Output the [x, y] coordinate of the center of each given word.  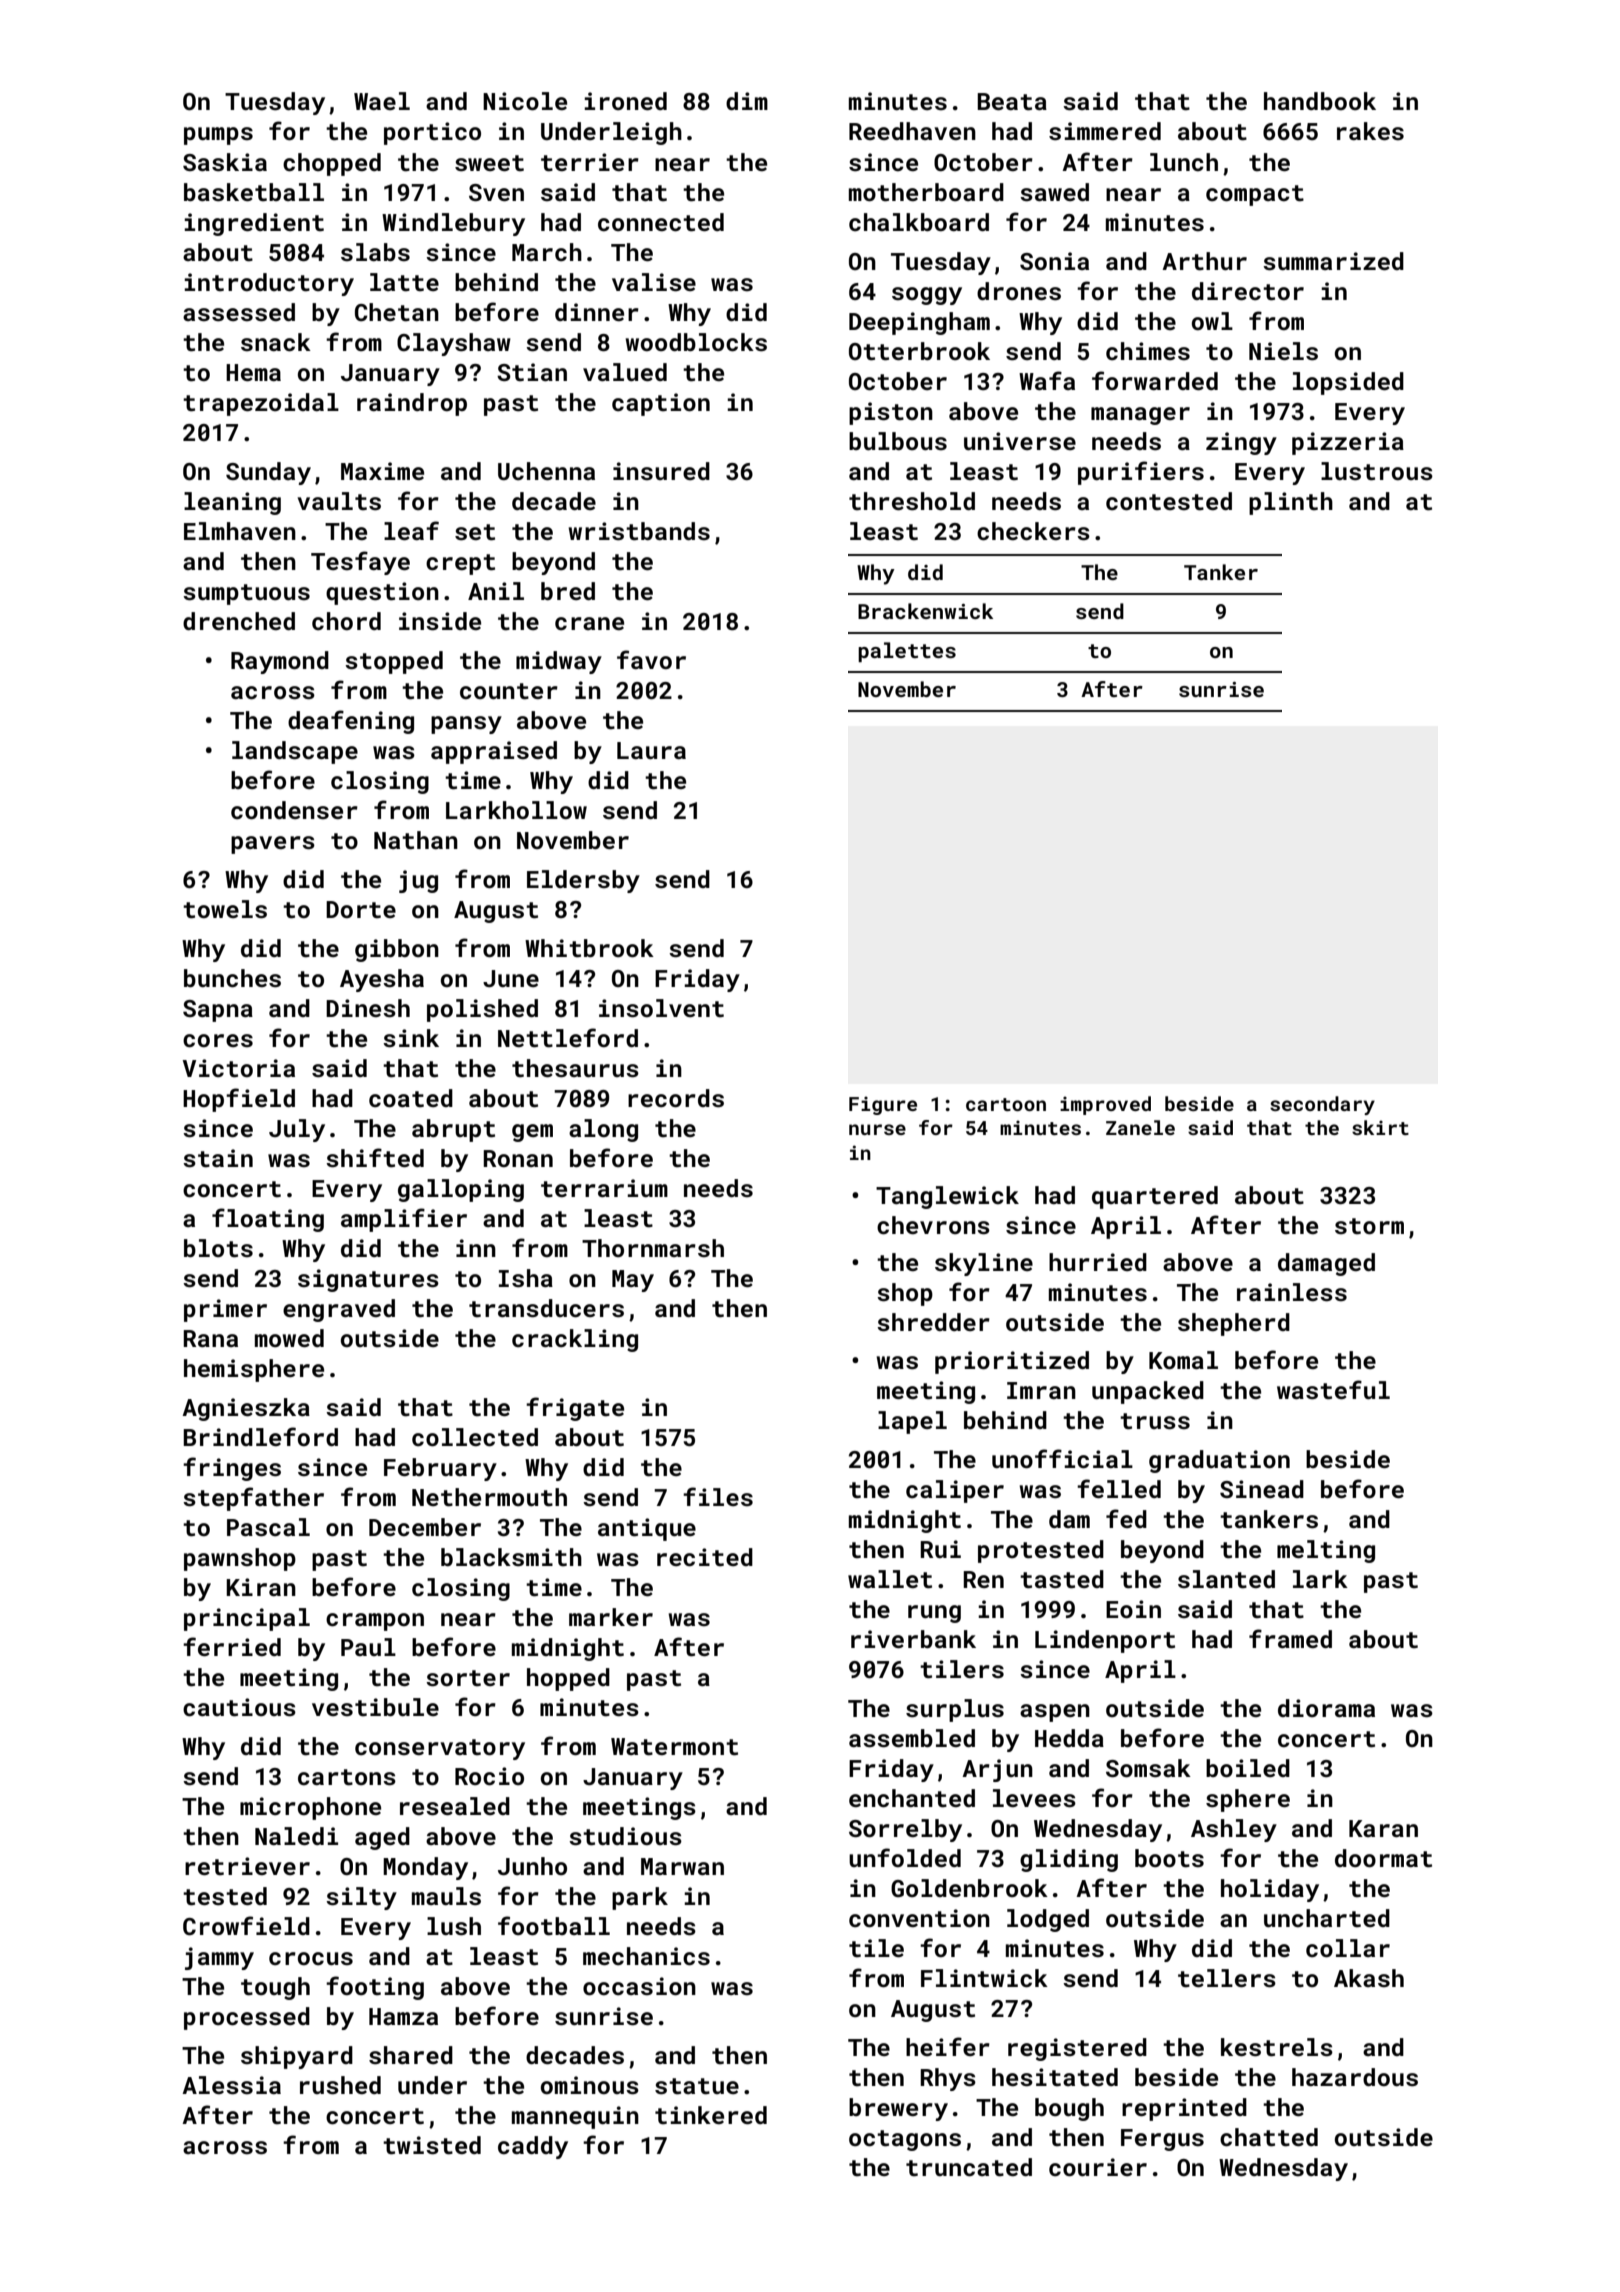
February [440, 1469]
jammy [219, 1958]
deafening [351, 722]
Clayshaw [454, 344]
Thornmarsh [653, 1248]
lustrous [1377, 471]
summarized [1333, 261]
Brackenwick [925, 611]
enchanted [912, 1798]
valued [625, 372]
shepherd [1234, 1324]
